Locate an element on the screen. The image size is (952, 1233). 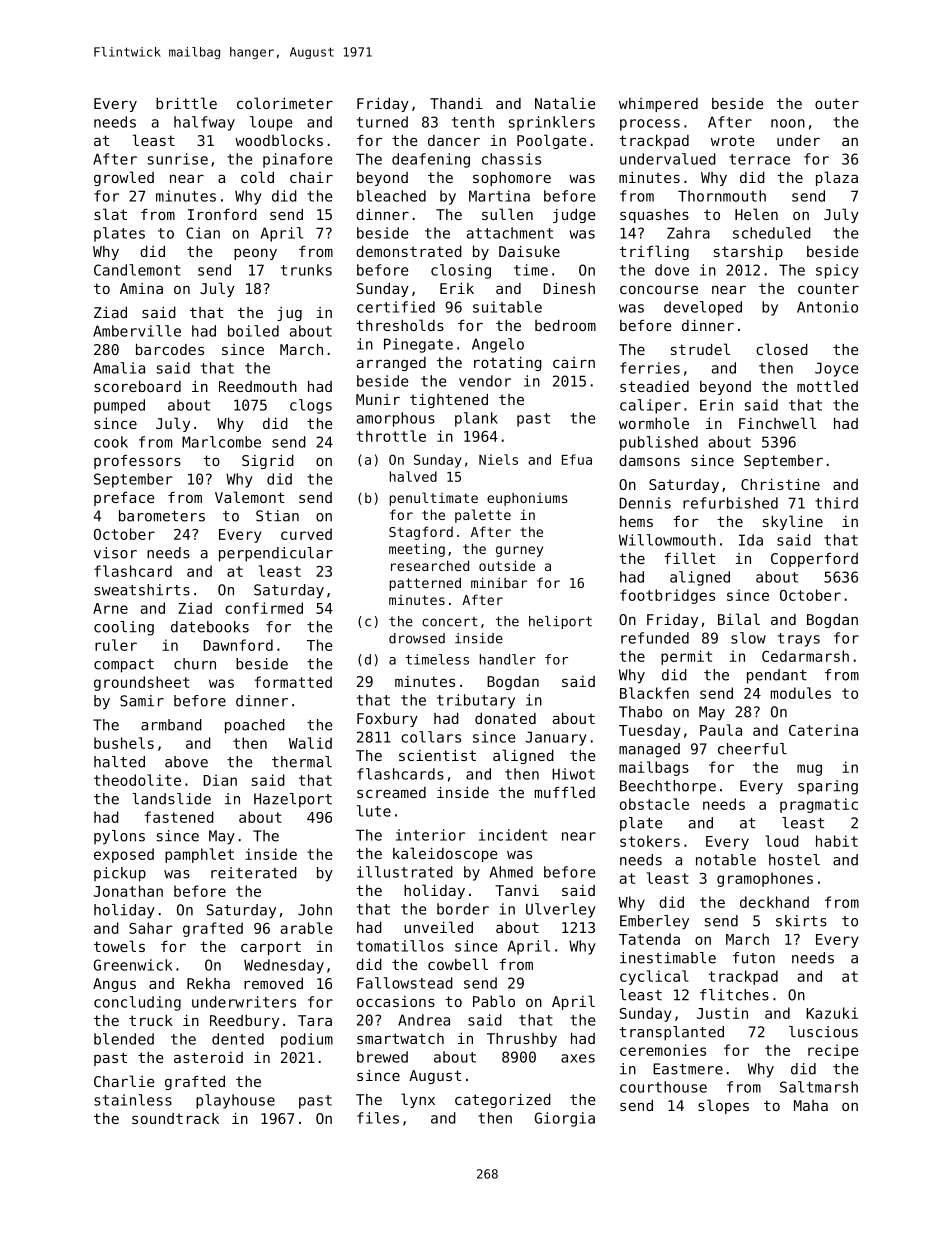
closed is located at coordinates (782, 349).
